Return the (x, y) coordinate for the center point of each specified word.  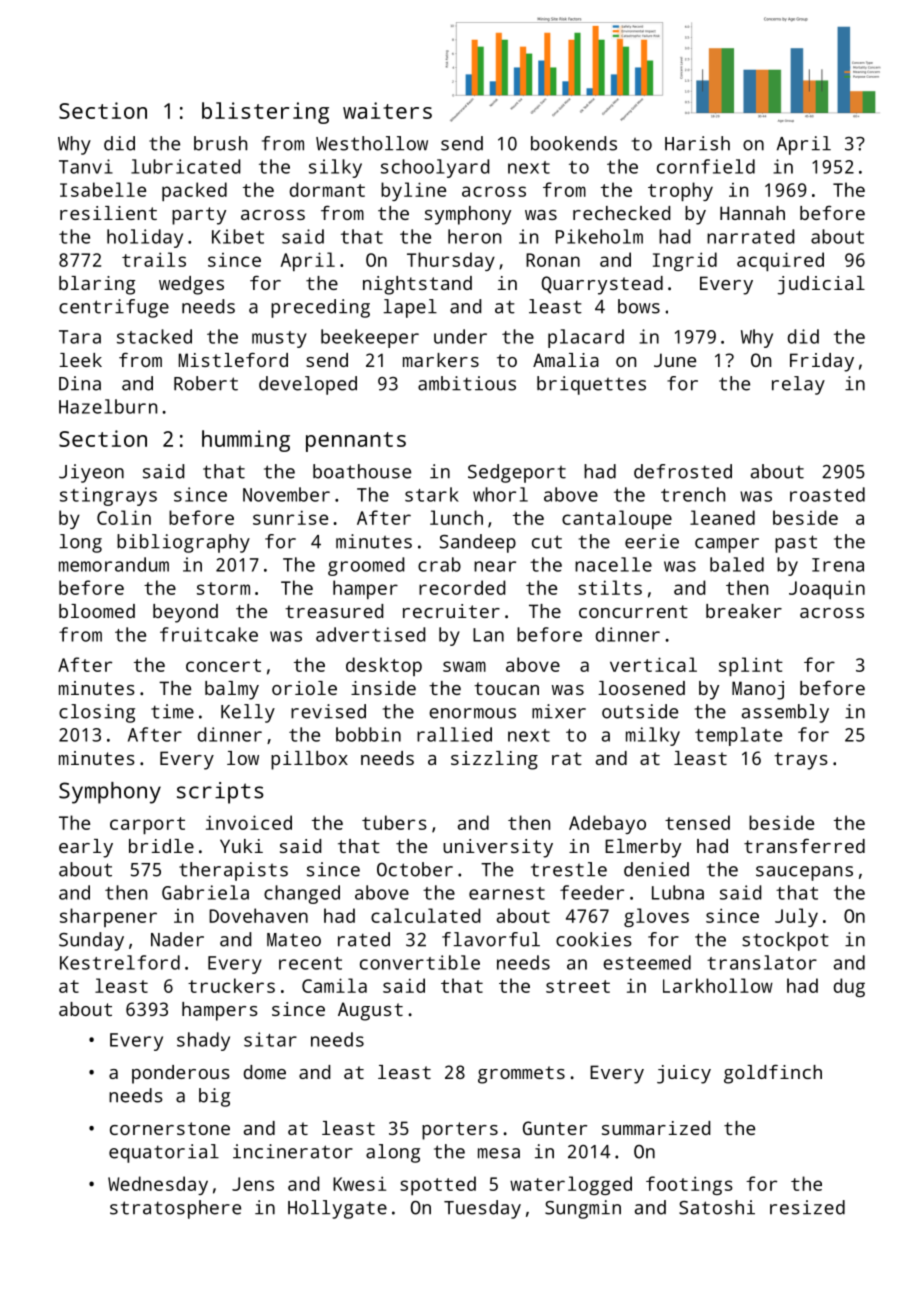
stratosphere (175, 1209)
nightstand (417, 285)
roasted (827, 494)
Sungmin (583, 1209)
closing (97, 713)
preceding (320, 308)
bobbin (368, 734)
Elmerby (643, 848)
